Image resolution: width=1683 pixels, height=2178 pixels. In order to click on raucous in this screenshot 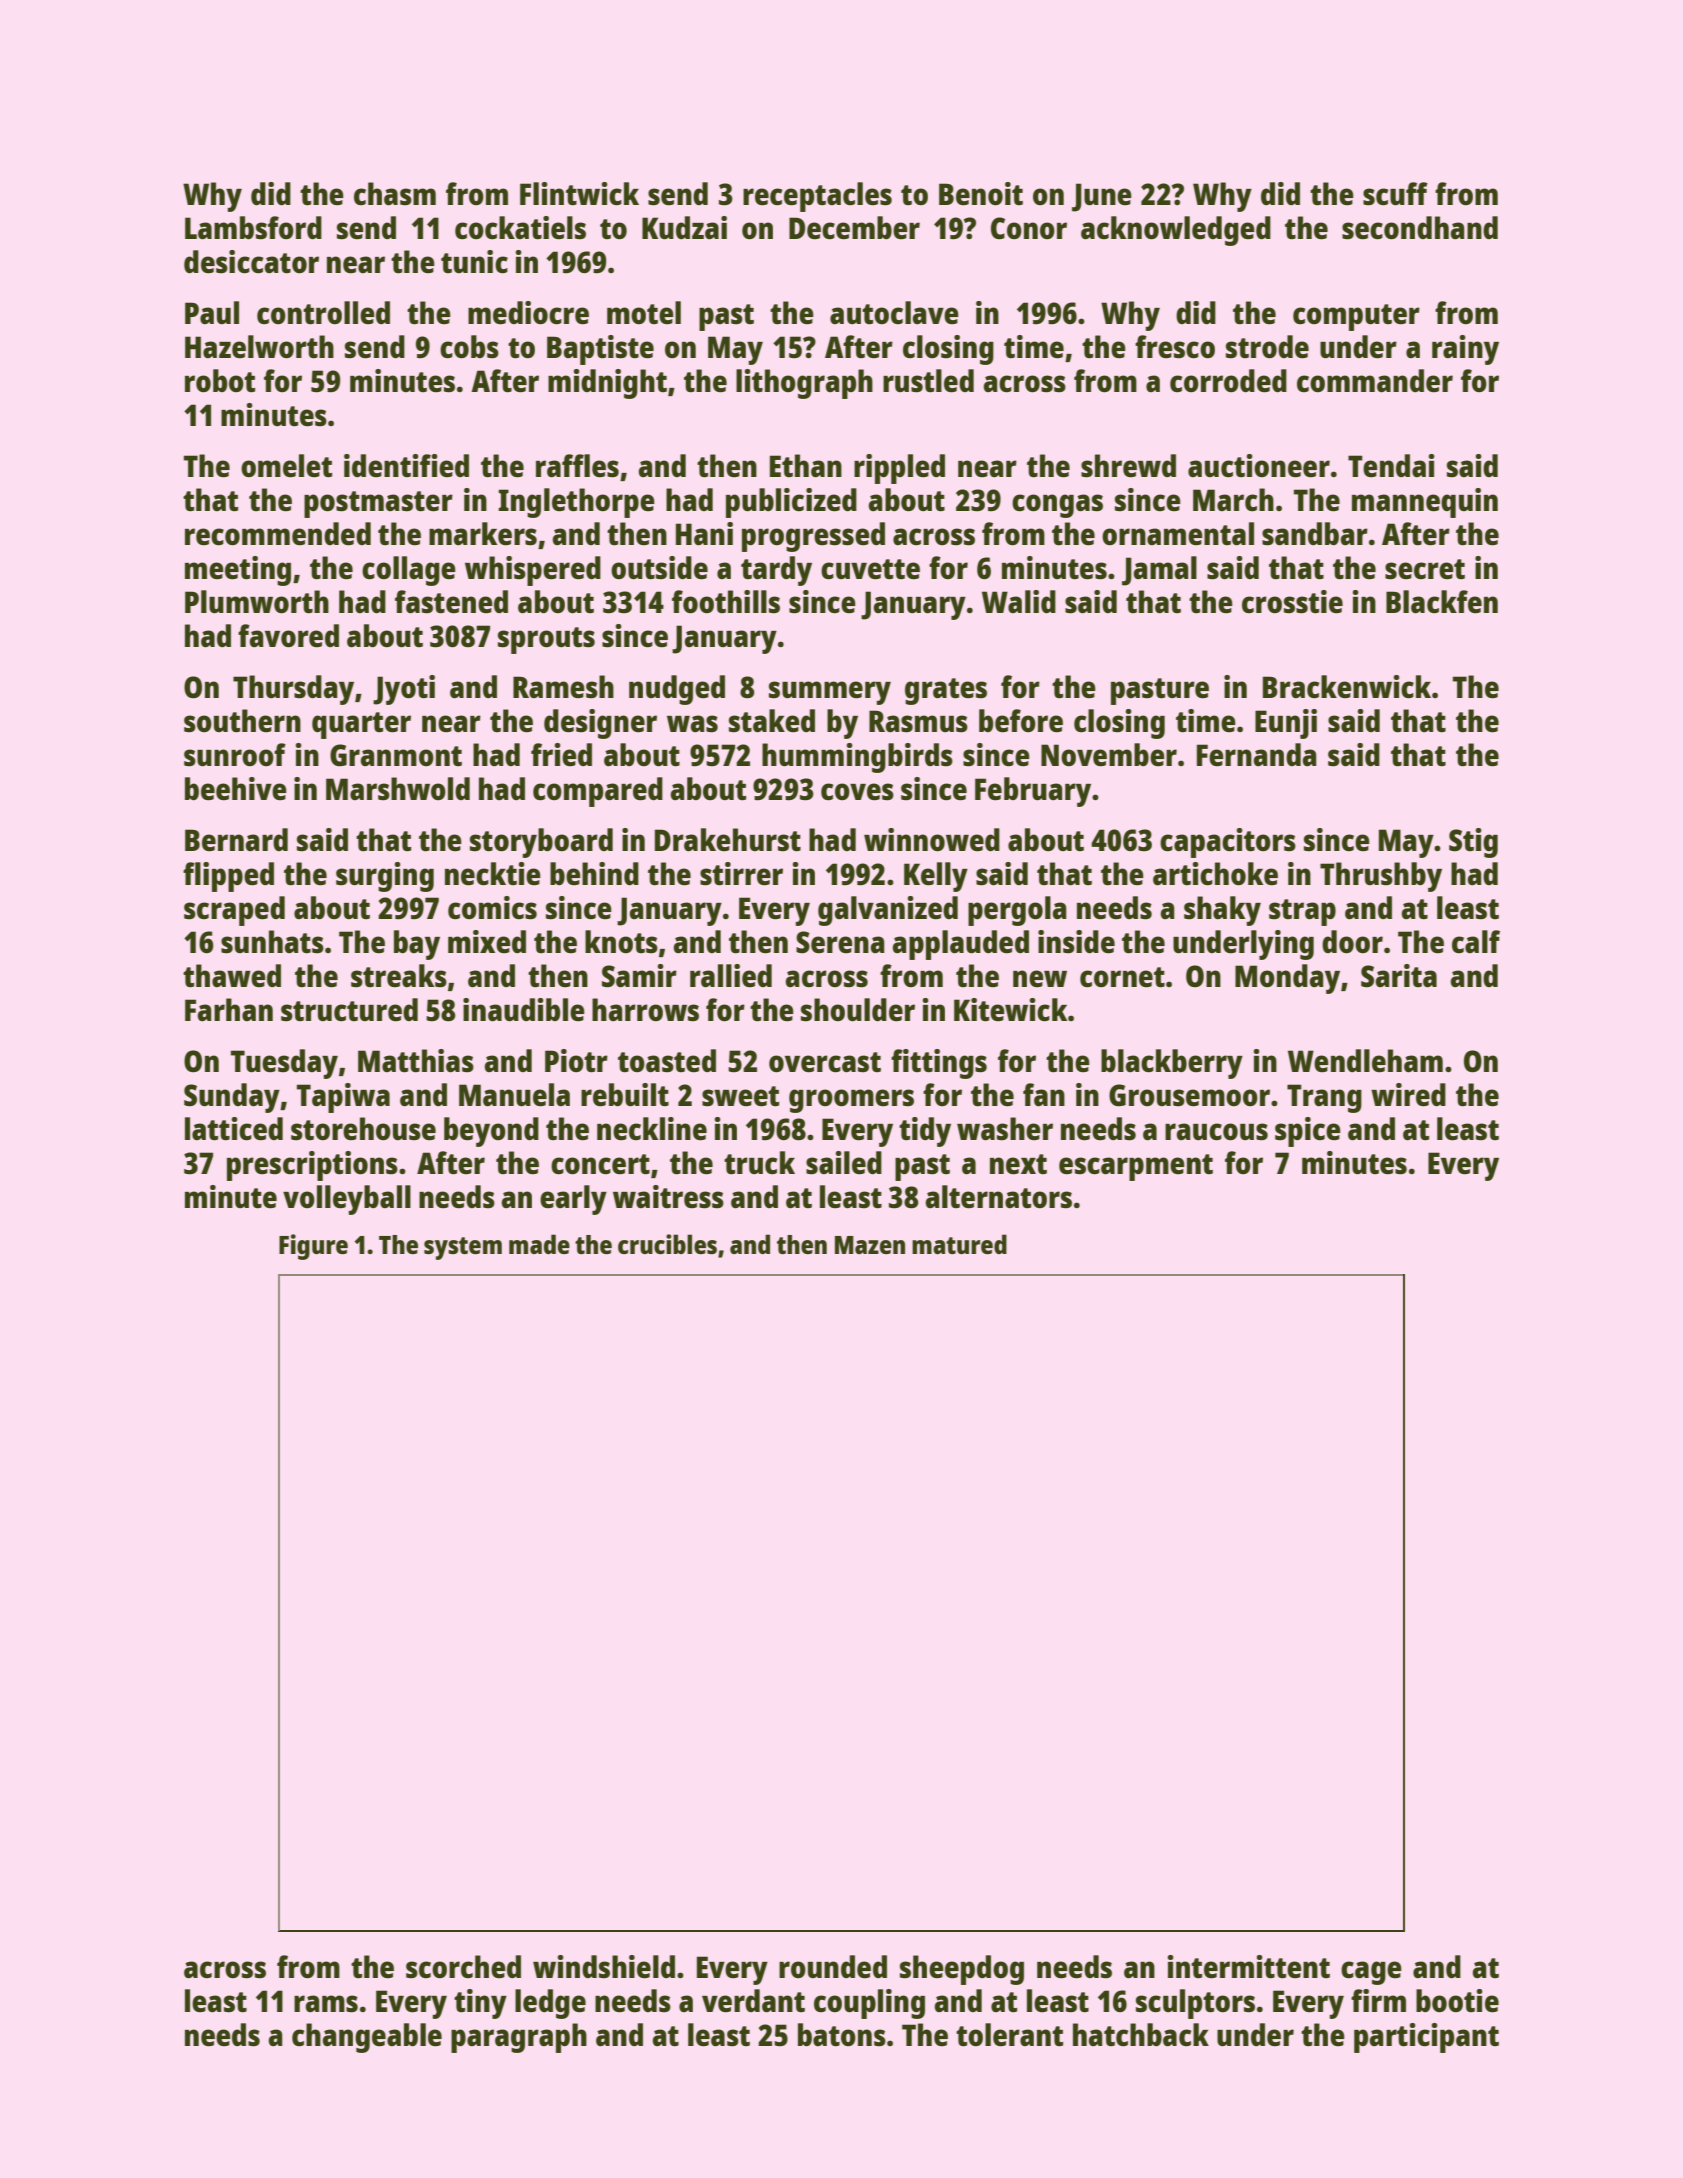, I will do `click(1216, 1132)`.
